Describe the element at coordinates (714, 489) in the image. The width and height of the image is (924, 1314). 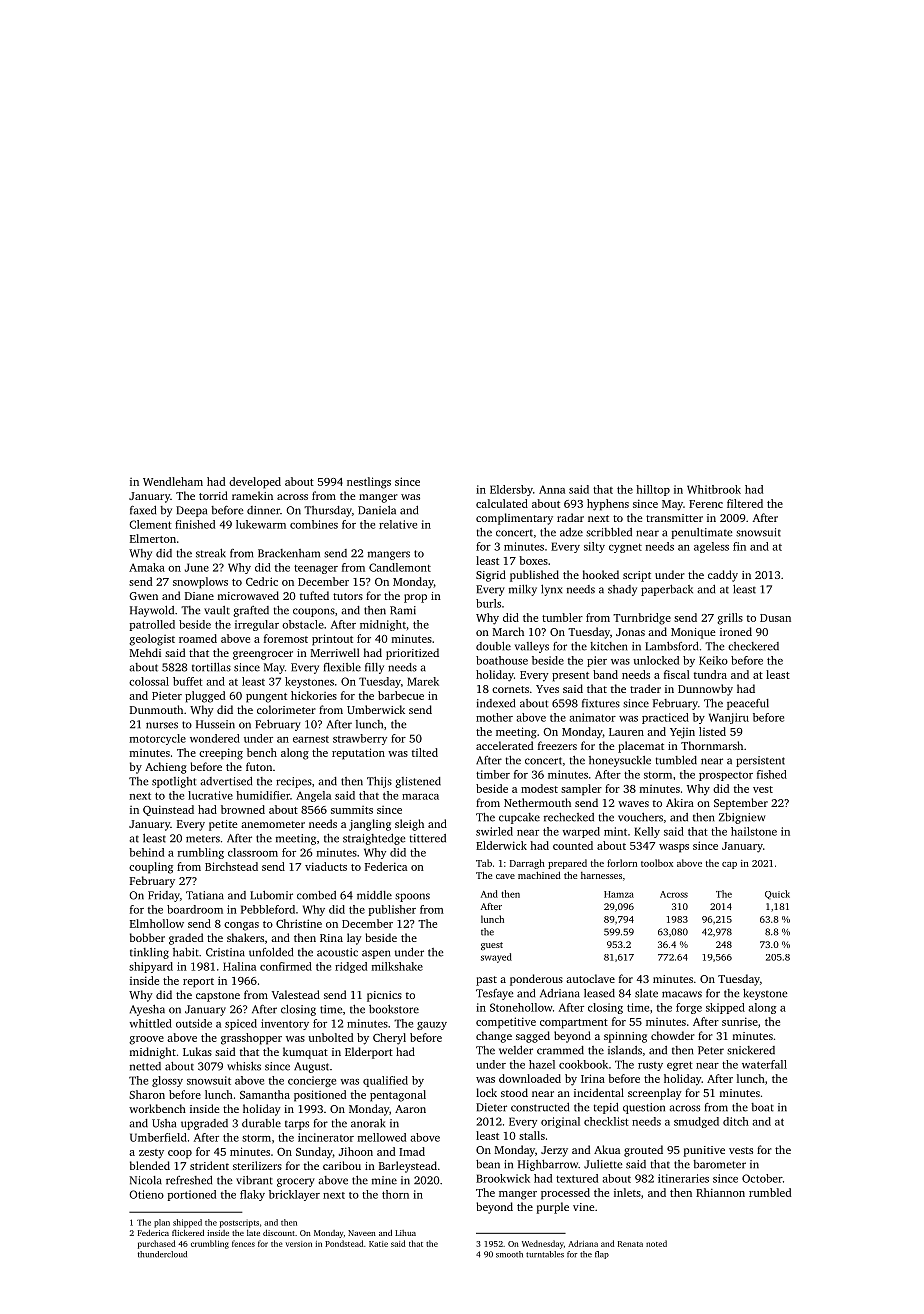
I see `Whitbrook` at that location.
